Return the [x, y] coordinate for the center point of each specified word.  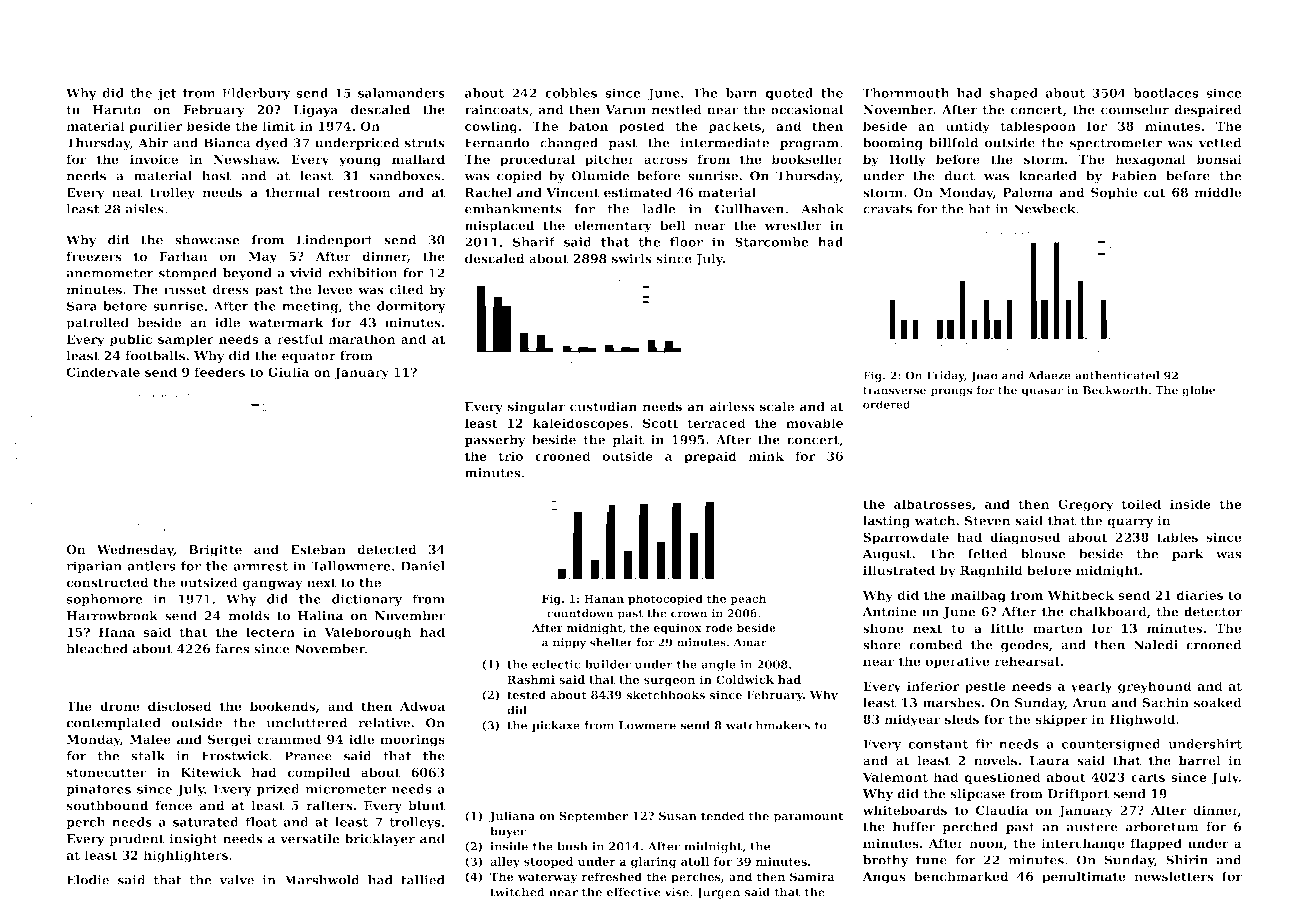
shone [883, 628]
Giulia [288, 372]
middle [1218, 192]
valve [236, 880]
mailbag [978, 596]
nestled [676, 110]
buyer [508, 832]
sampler [186, 340]
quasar [1042, 392]
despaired [1208, 111]
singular [536, 407]
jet [167, 94]
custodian [603, 406]
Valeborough [368, 633]
